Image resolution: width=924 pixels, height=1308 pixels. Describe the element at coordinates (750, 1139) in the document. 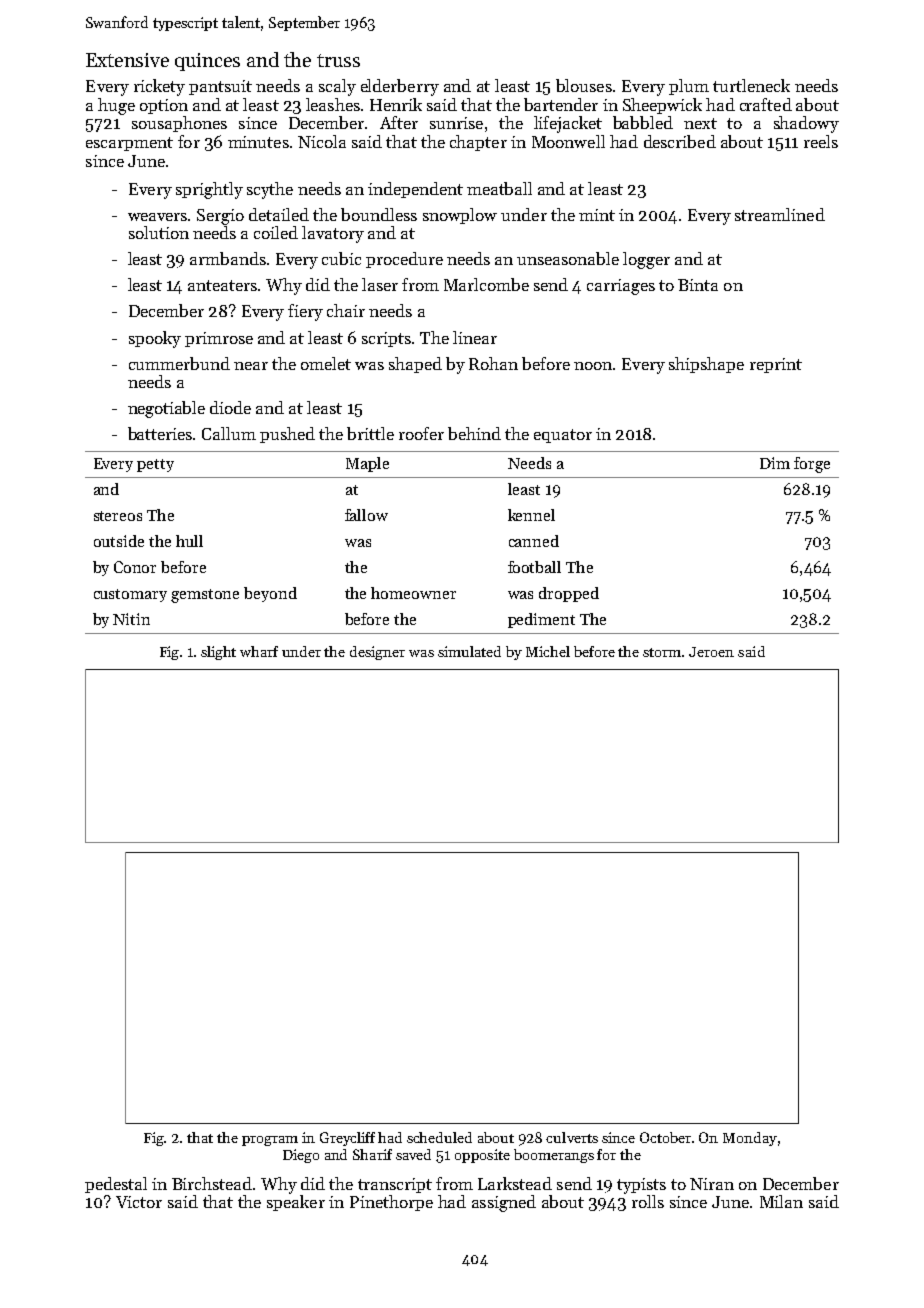

I see `Monday` at that location.
